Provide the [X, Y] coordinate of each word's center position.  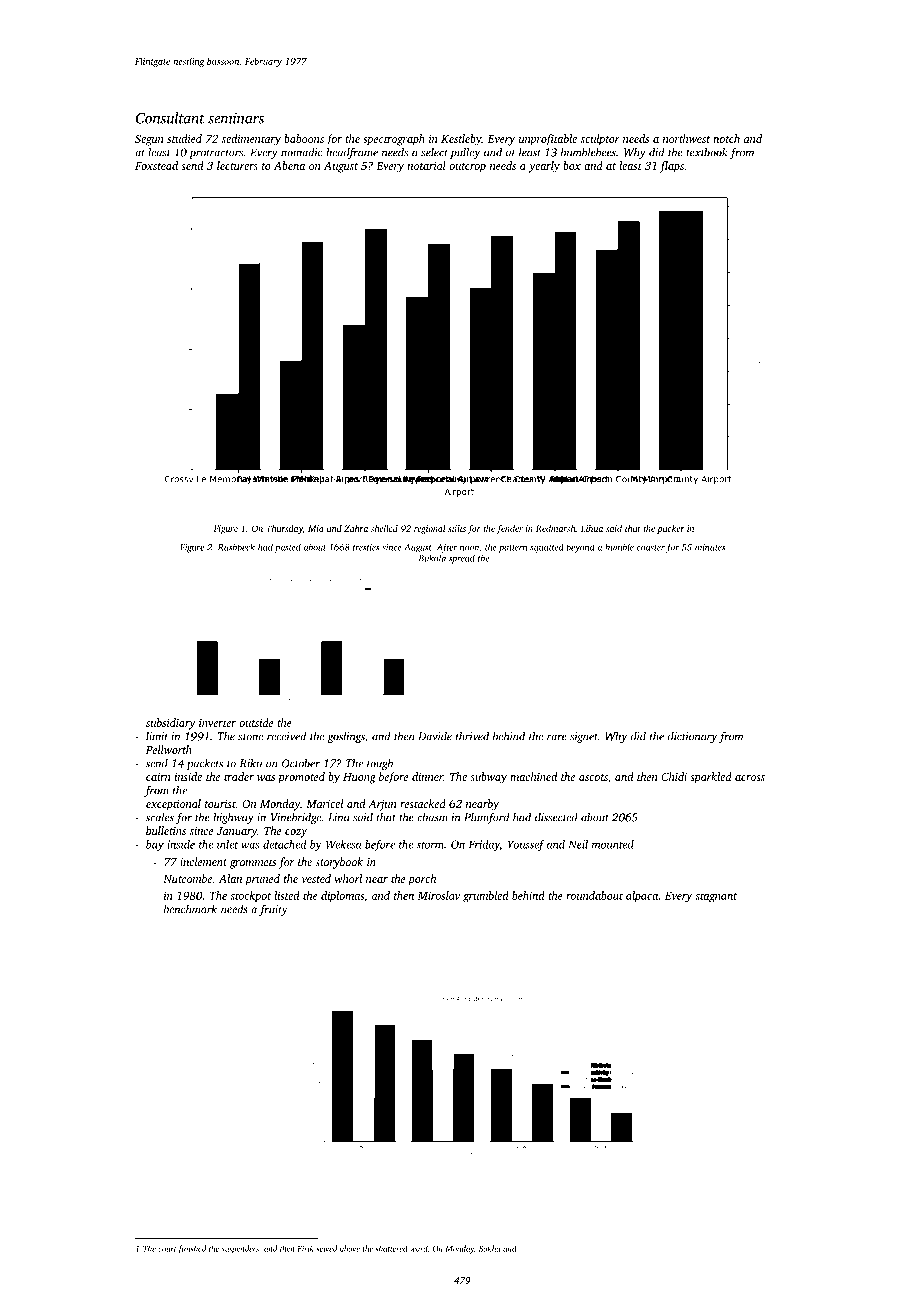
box [572, 165]
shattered [392, 1248]
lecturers [237, 165]
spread [462, 559]
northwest [686, 138]
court [167, 1249]
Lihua [592, 528]
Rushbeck [236, 547]
